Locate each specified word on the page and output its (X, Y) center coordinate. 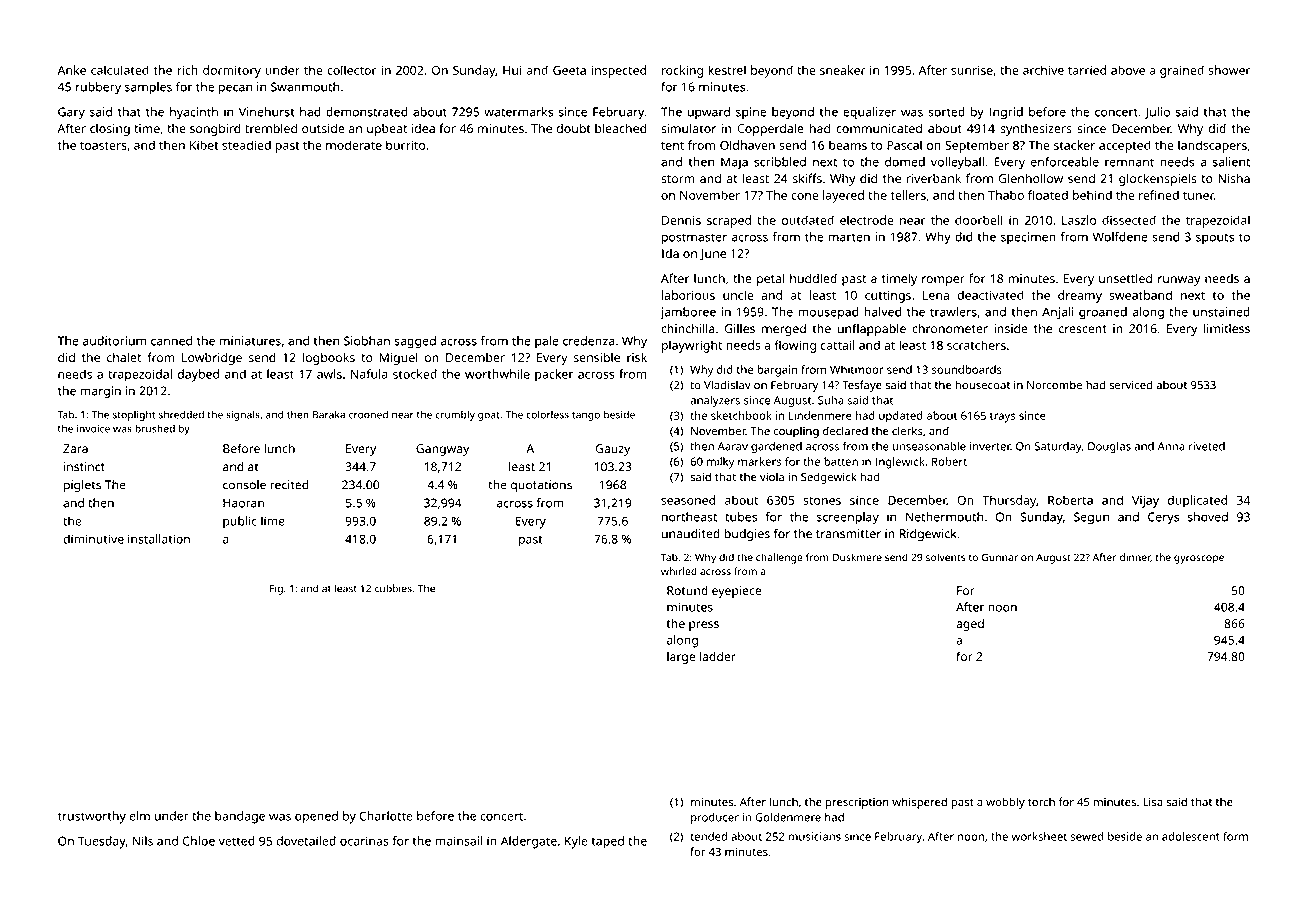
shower (1229, 70)
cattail (838, 345)
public (240, 522)
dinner (1135, 558)
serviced (1130, 385)
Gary (71, 113)
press (704, 626)
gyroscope (1199, 559)
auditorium (114, 341)
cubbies (393, 588)
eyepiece (736, 592)
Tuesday (102, 842)
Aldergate (529, 842)
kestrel (727, 70)
